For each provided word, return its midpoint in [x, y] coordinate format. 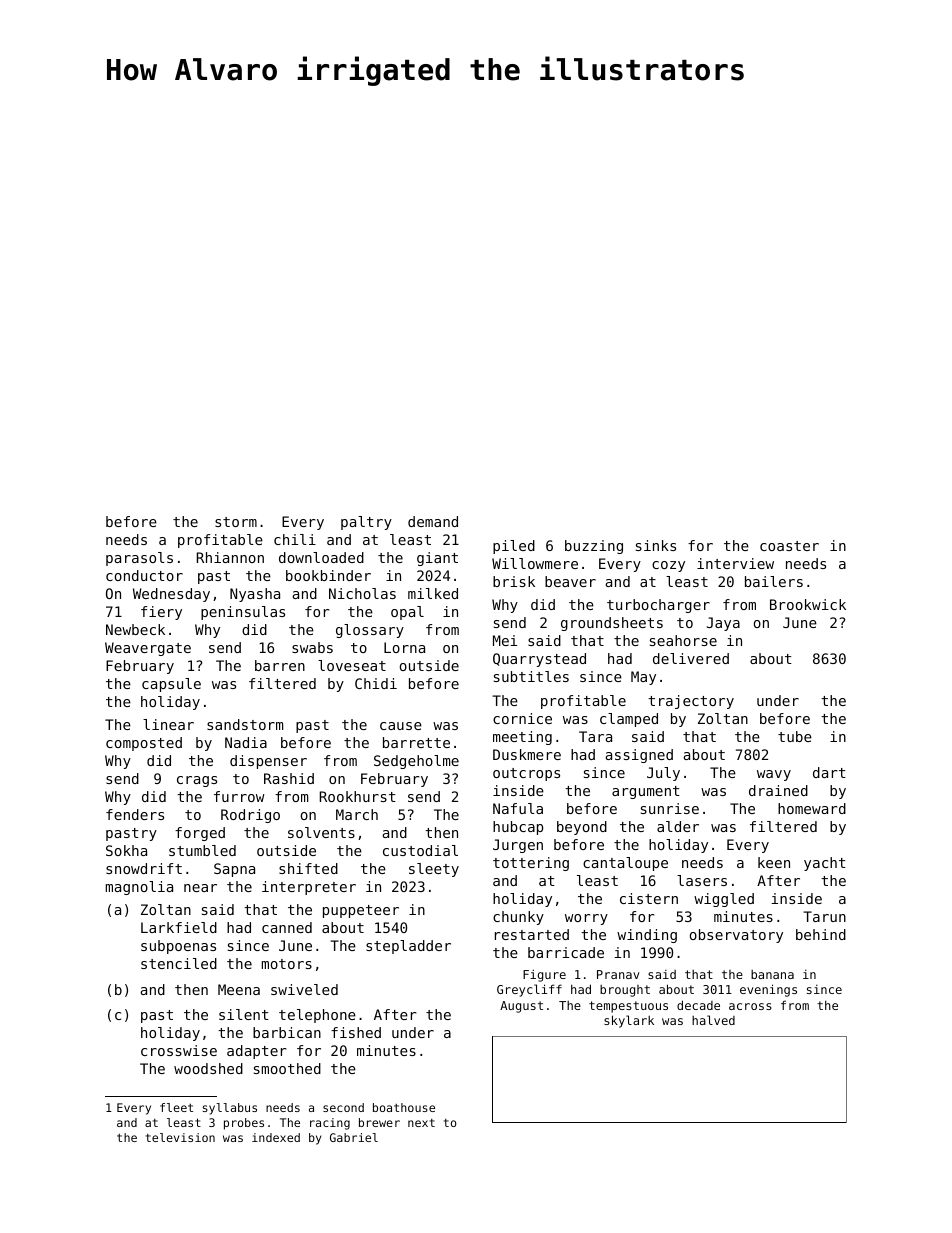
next [421, 1123]
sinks [656, 545]
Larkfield [179, 927]
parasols [139, 559]
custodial [420, 850]
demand [433, 521]
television [180, 1137]
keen [774, 862]
